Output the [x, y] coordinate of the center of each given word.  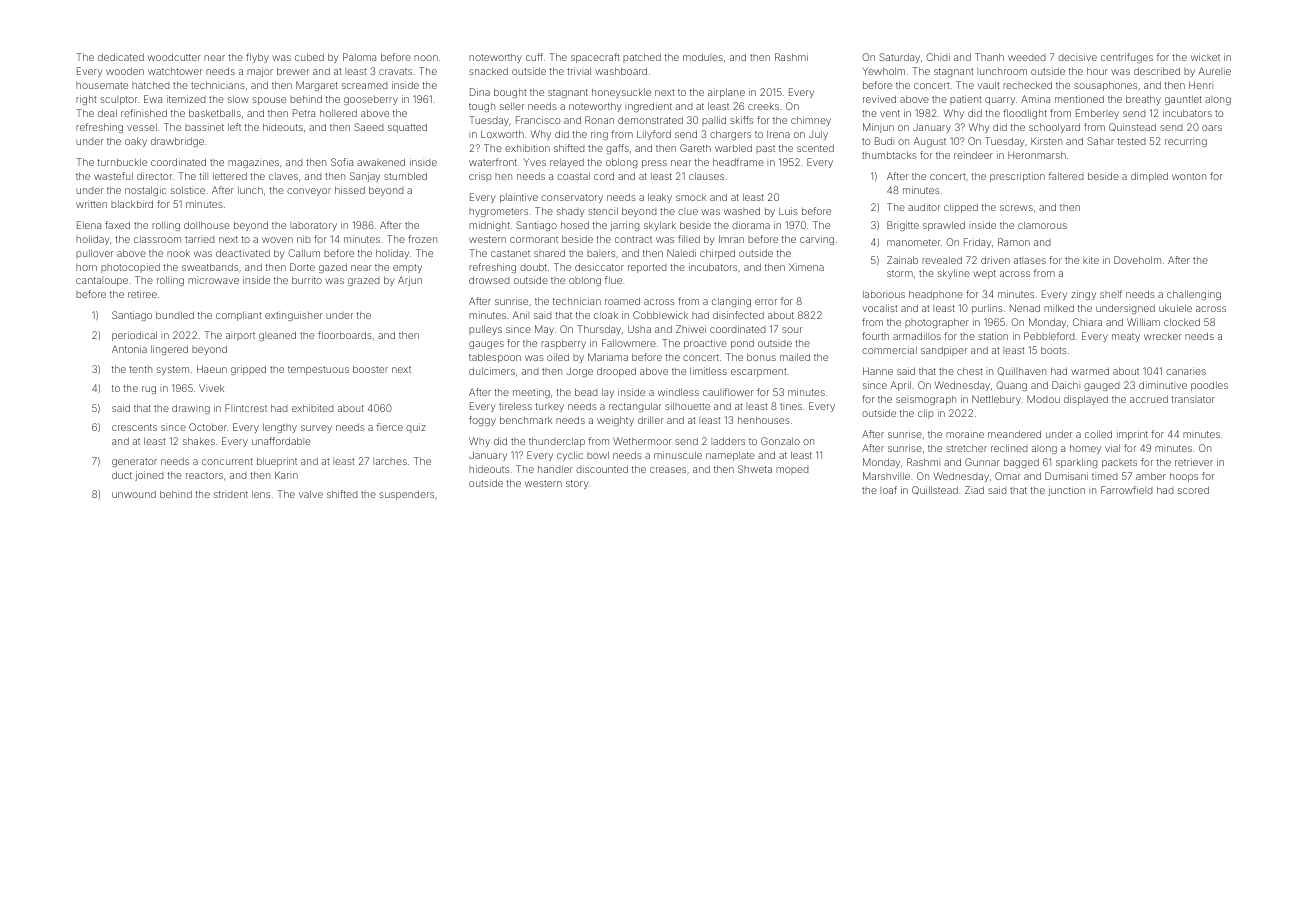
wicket [1205, 57]
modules [703, 57]
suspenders [406, 495]
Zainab [902, 260]
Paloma [359, 57]
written [91, 204]
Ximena [806, 267]
